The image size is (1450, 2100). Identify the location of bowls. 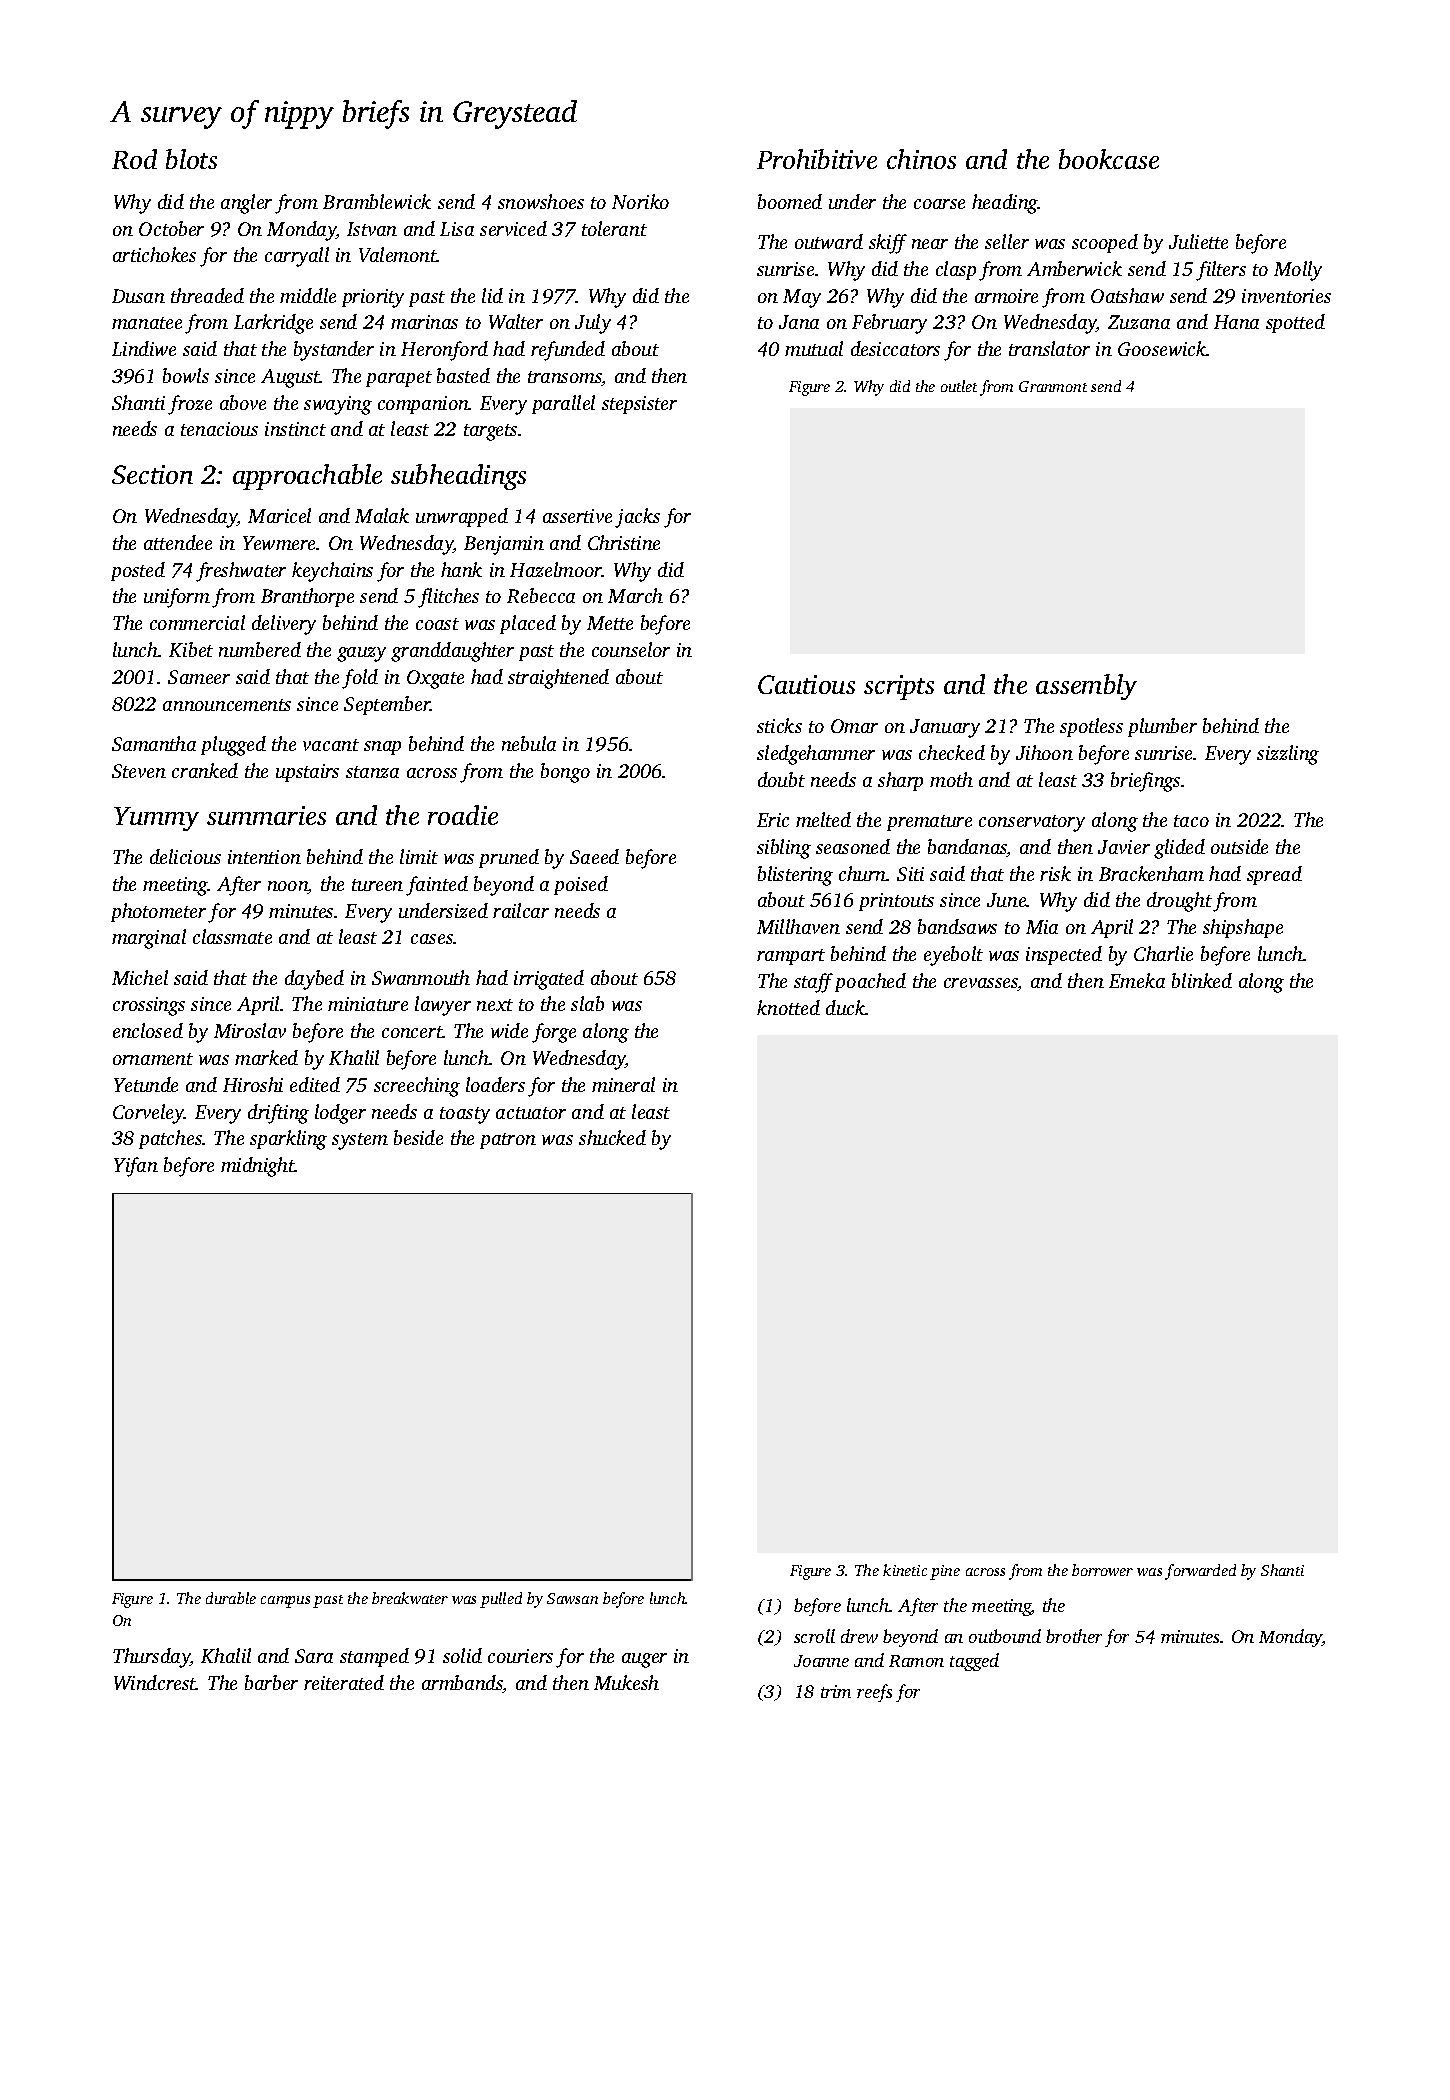
(186, 375).
